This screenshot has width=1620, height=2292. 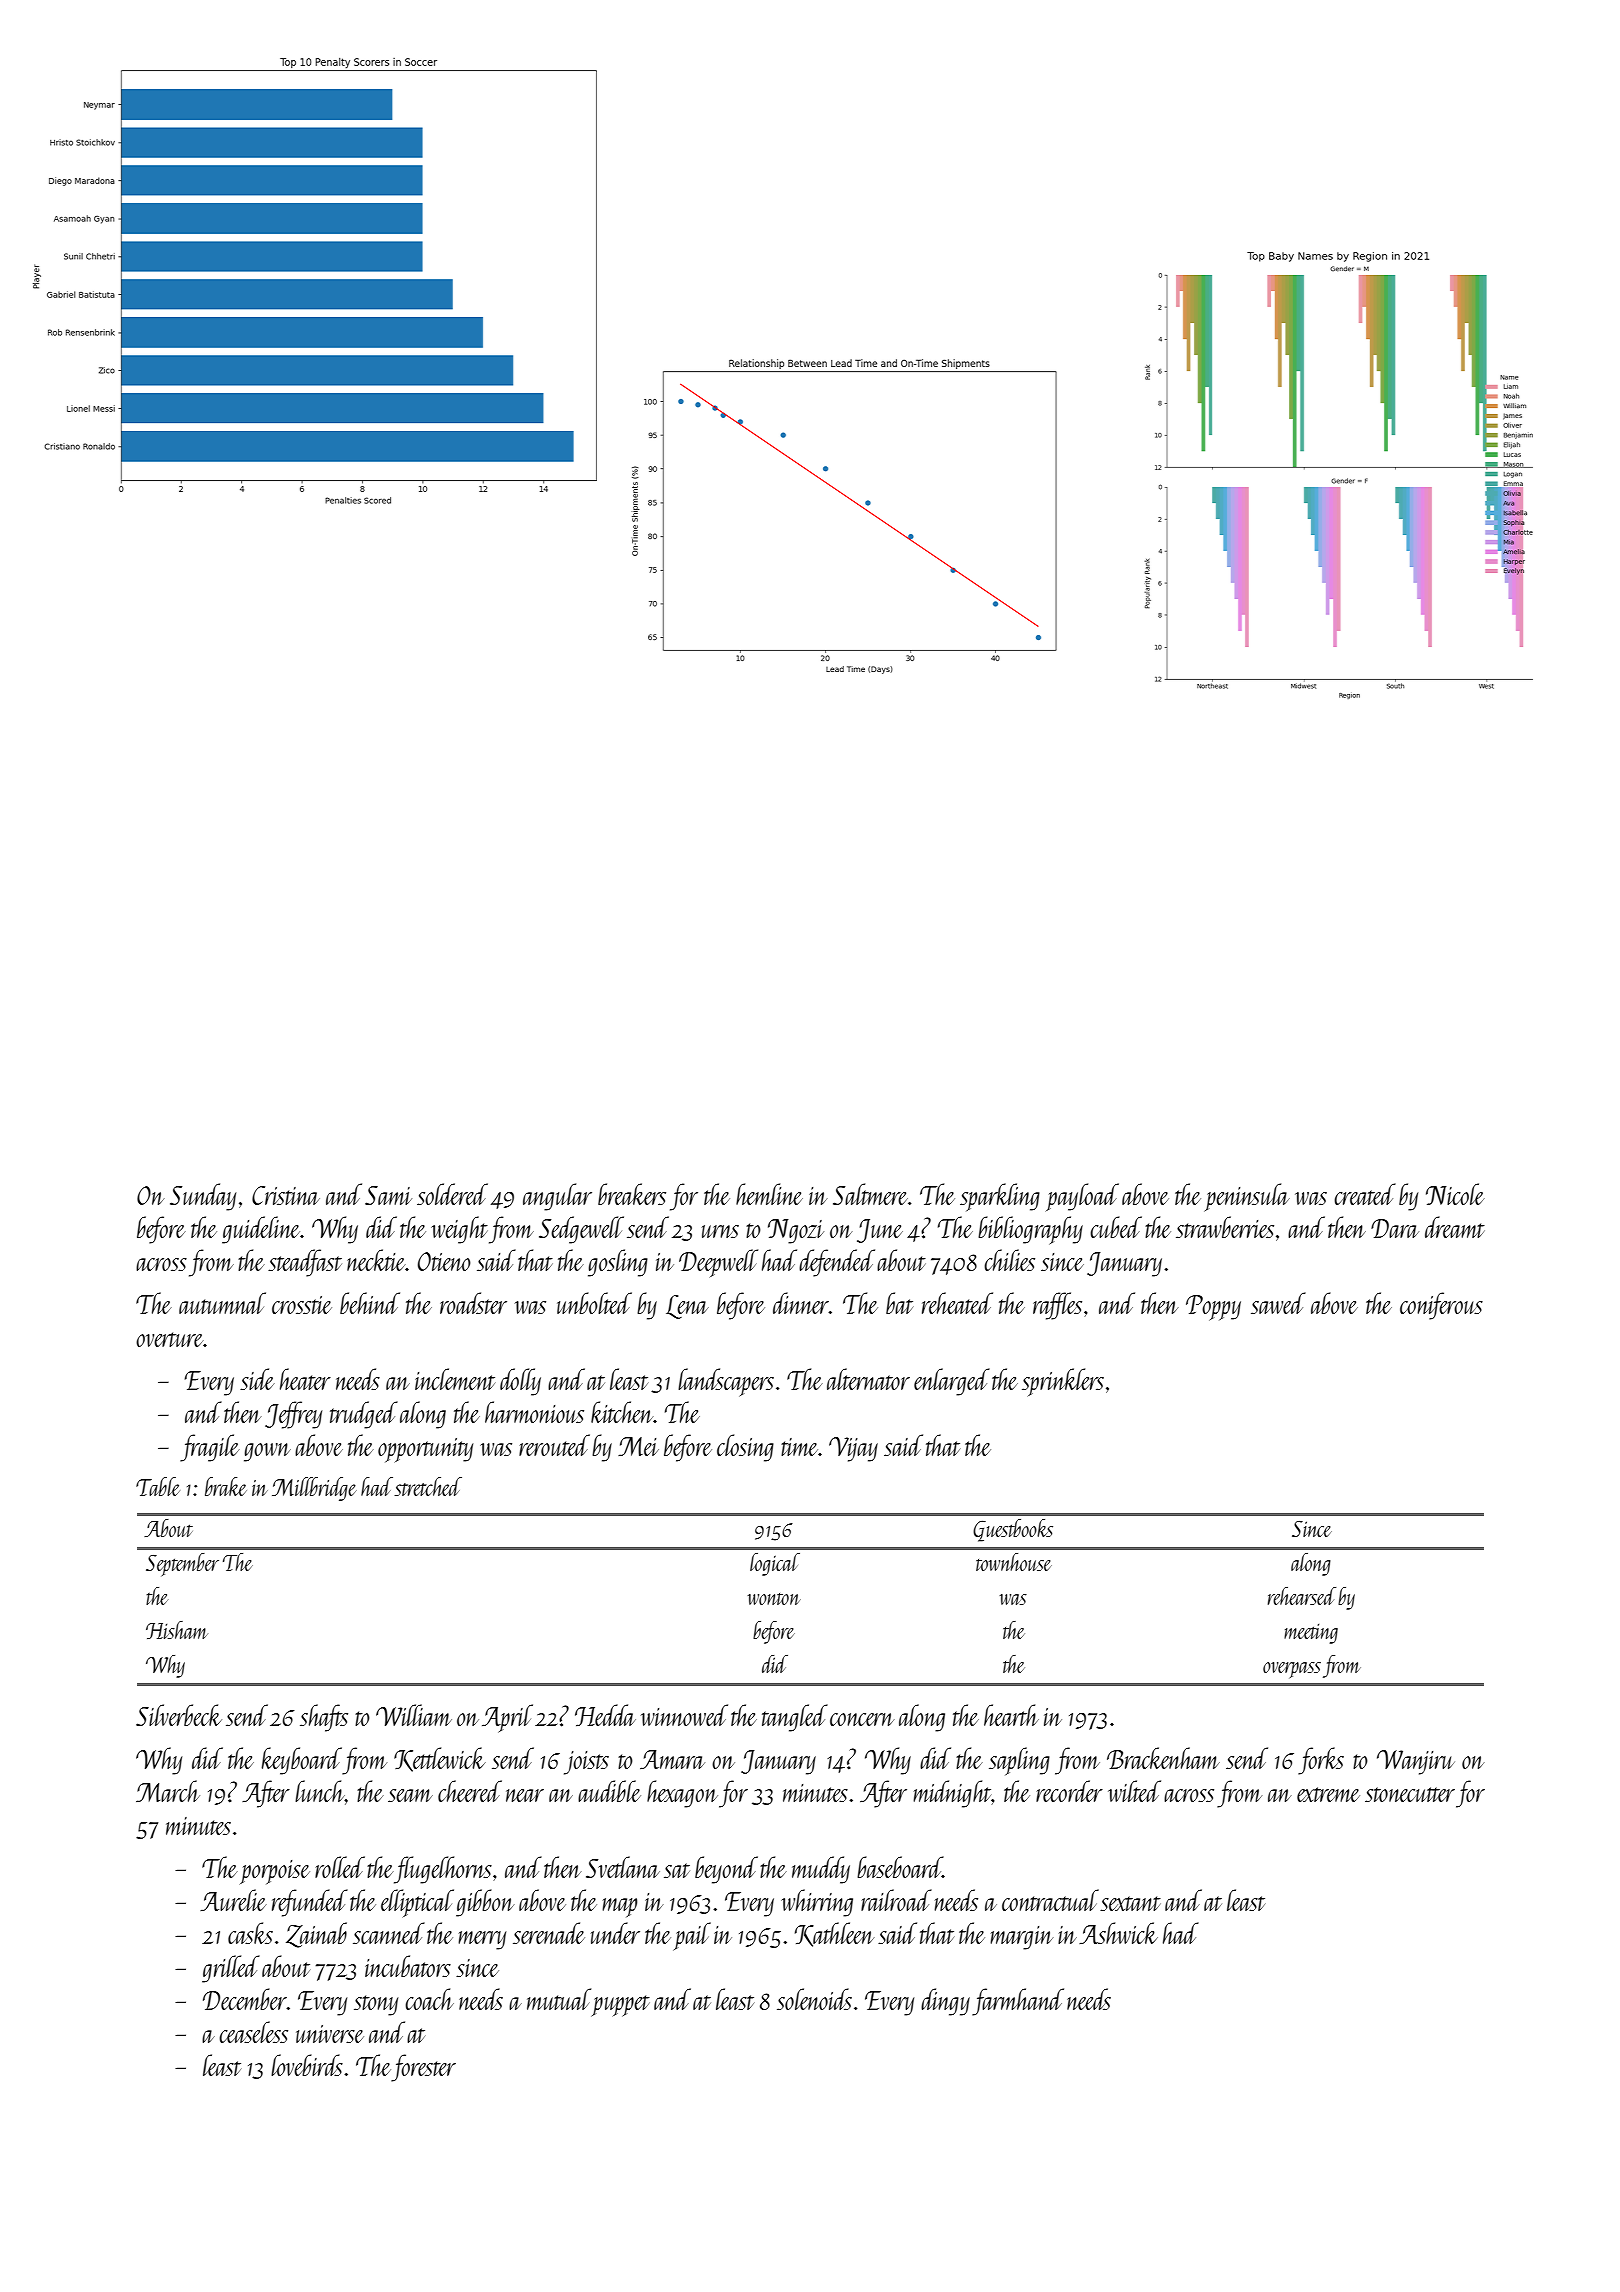 I want to click on bibliography, so click(x=1030, y=1230).
